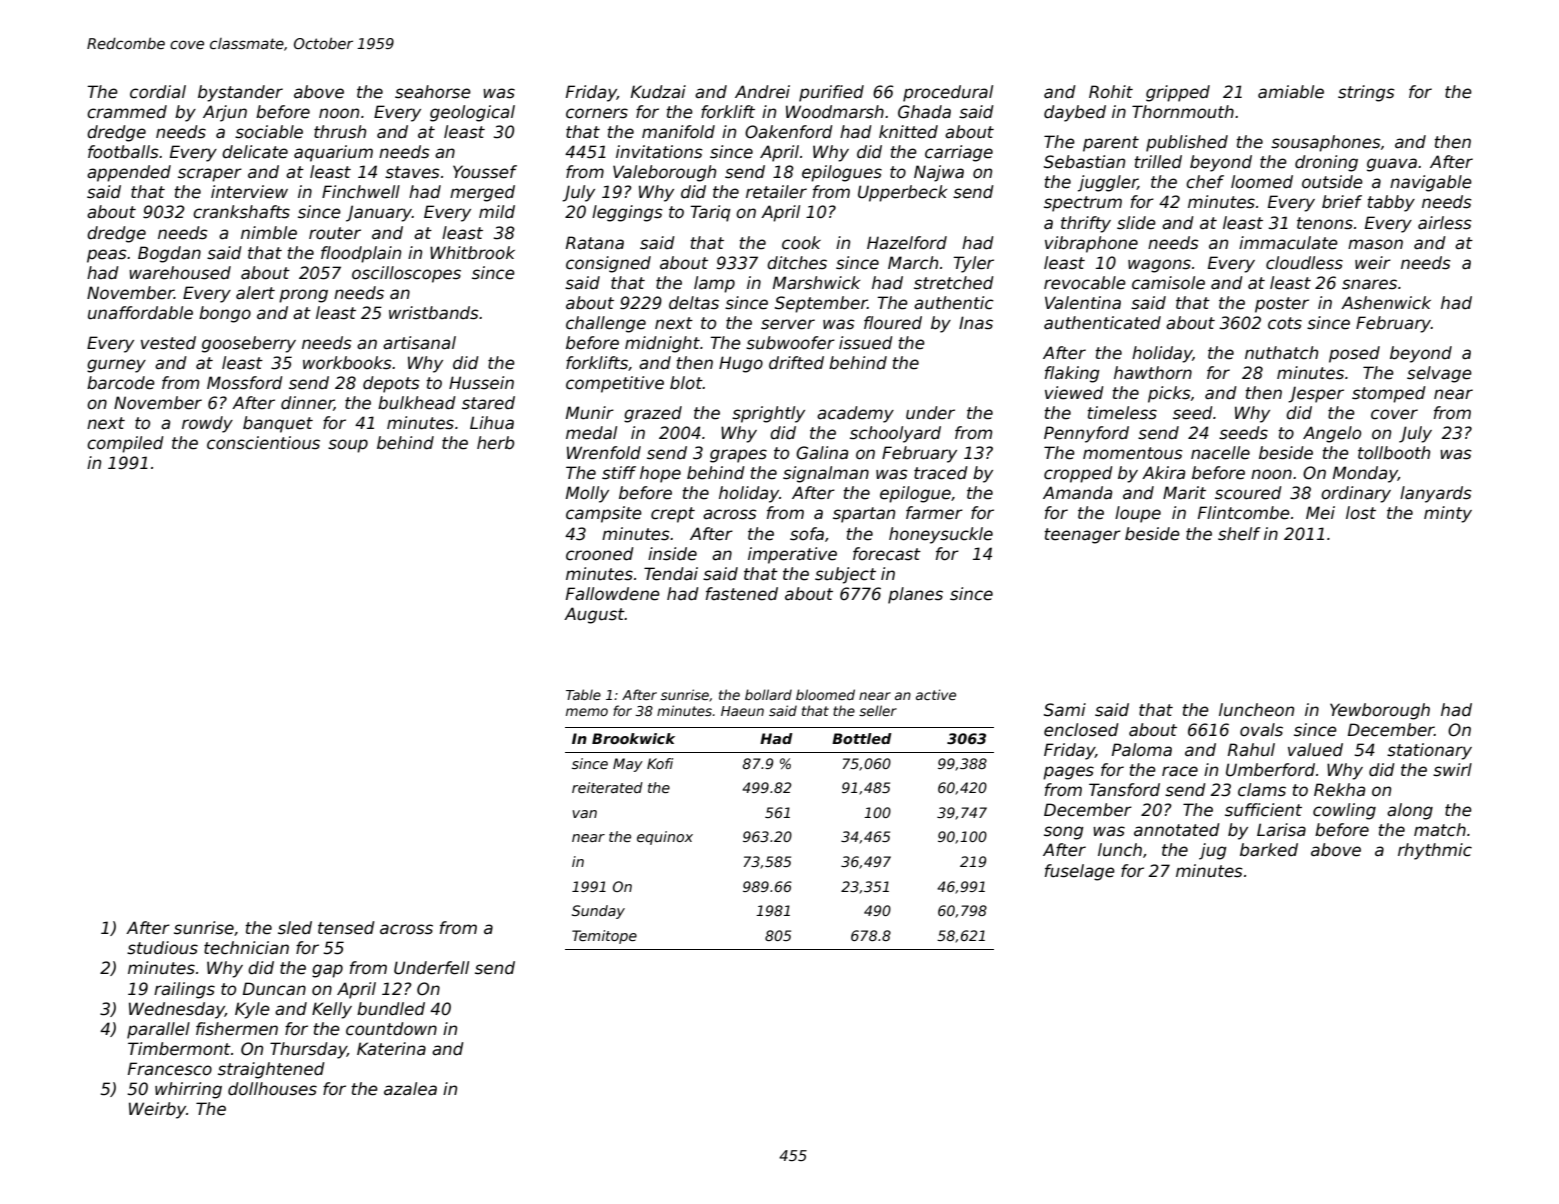 Image resolution: width=1559 pixels, height=1204 pixels. Describe the element at coordinates (587, 712) in the screenshot. I see `memo` at that location.
